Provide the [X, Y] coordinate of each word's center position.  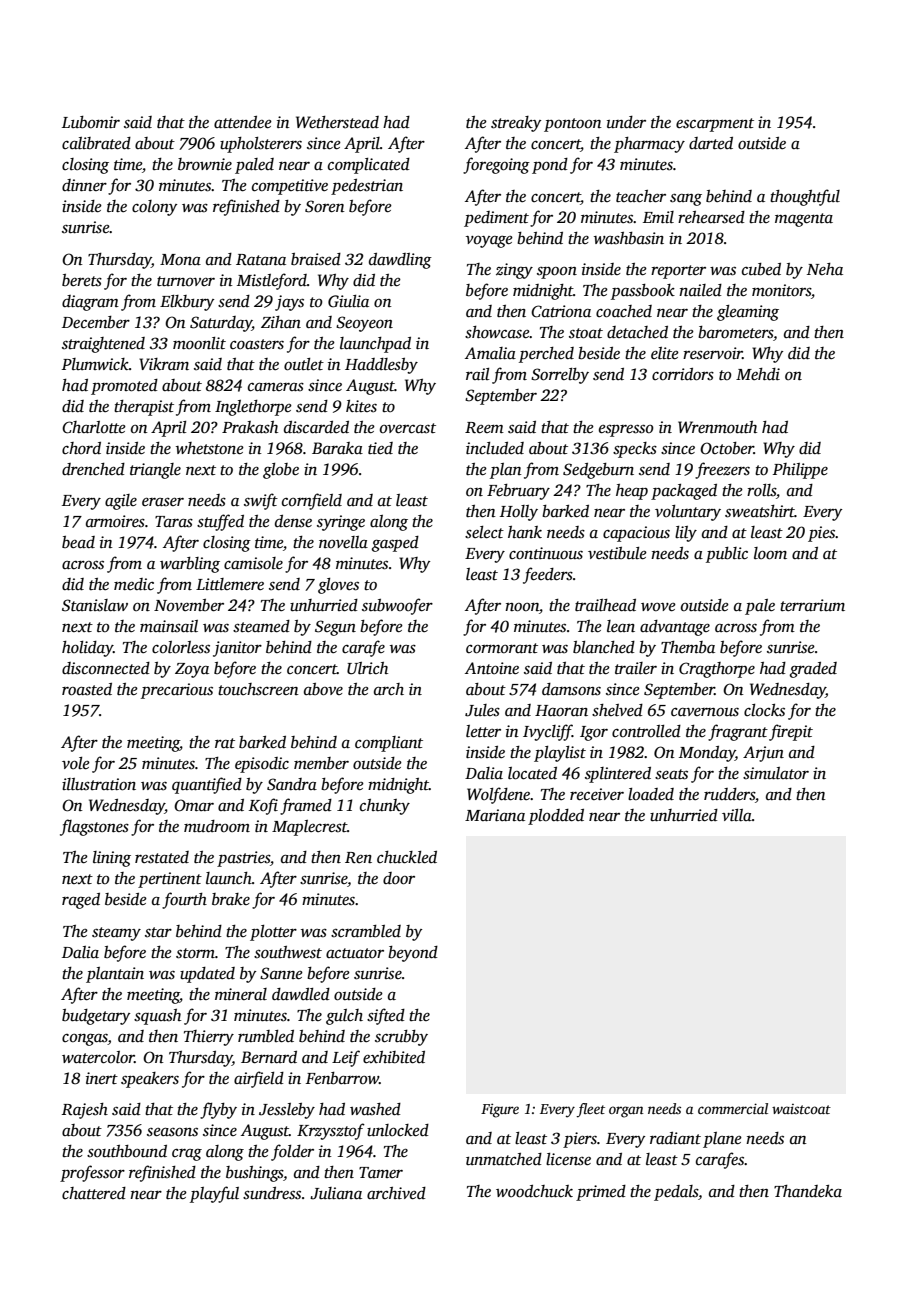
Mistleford [272, 281]
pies [822, 534]
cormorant [502, 648]
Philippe [800, 471]
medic [134, 584]
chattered [94, 1193]
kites [361, 406]
